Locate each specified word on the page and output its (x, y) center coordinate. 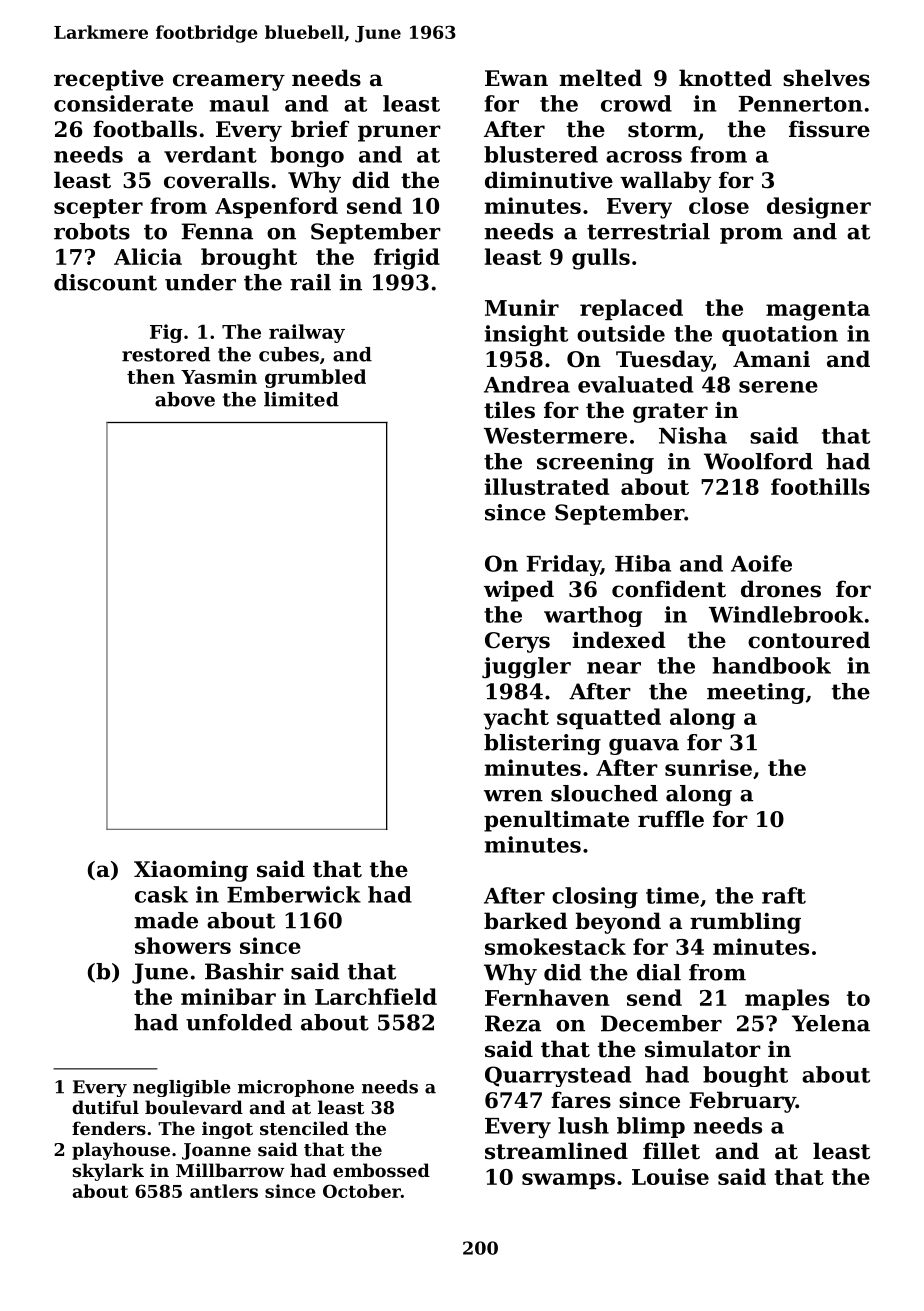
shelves (826, 78)
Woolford (758, 461)
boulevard (194, 1107)
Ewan (516, 78)
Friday (563, 565)
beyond (618, 923)
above (185, 399)
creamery (229, 82)
